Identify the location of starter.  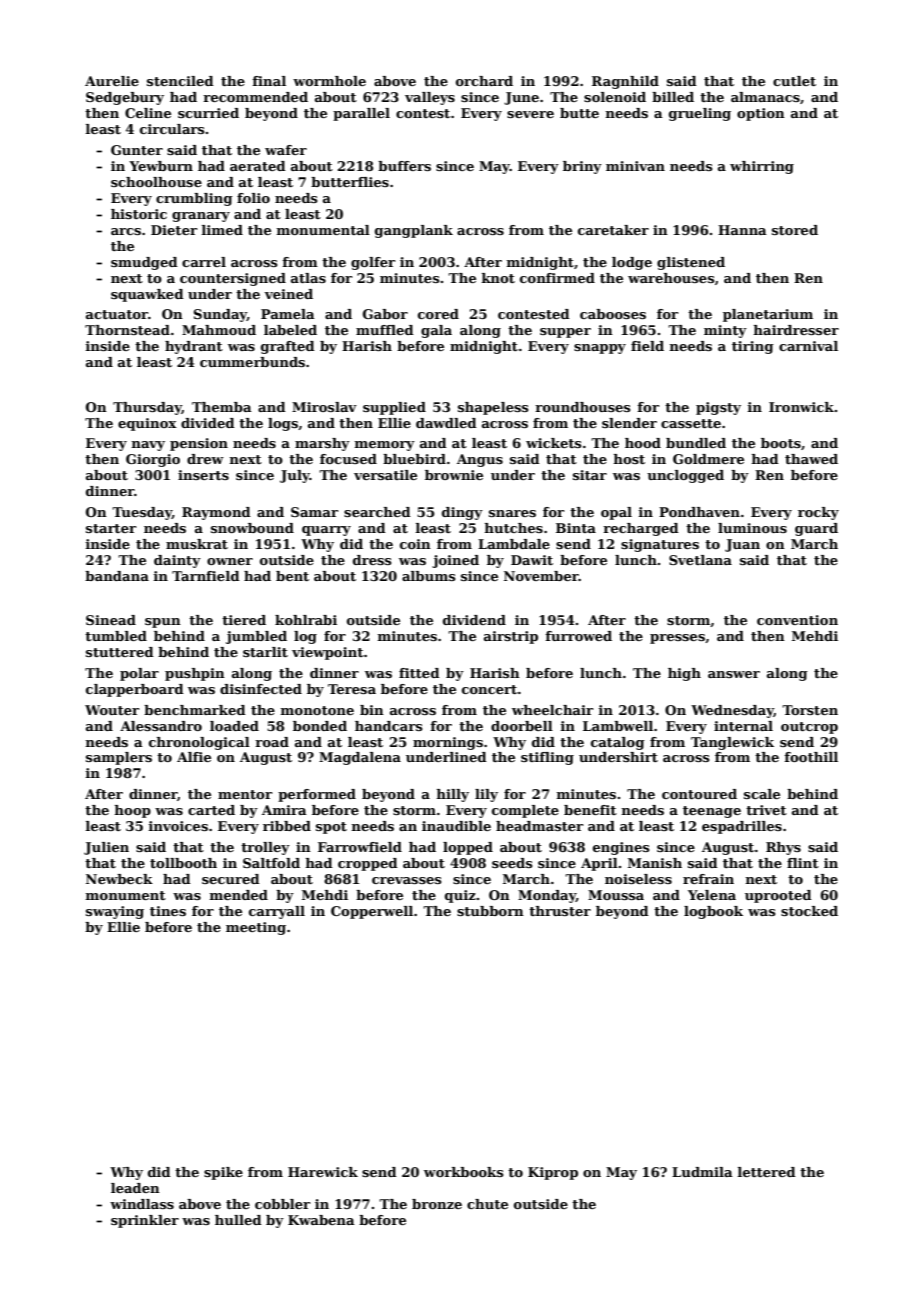
(111, 528).
